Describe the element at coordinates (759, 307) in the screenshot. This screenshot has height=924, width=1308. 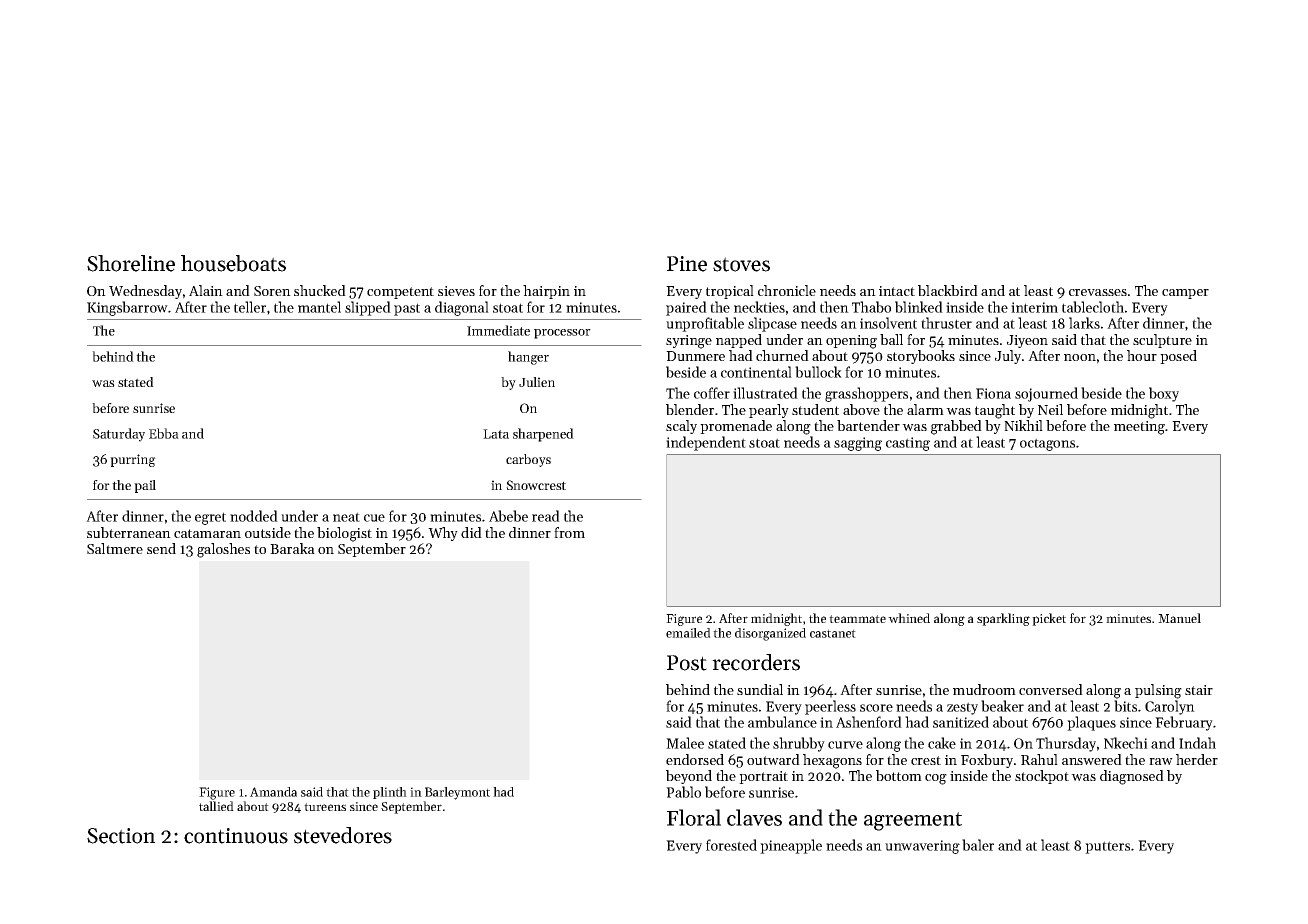
I see `neckties` at that location.
